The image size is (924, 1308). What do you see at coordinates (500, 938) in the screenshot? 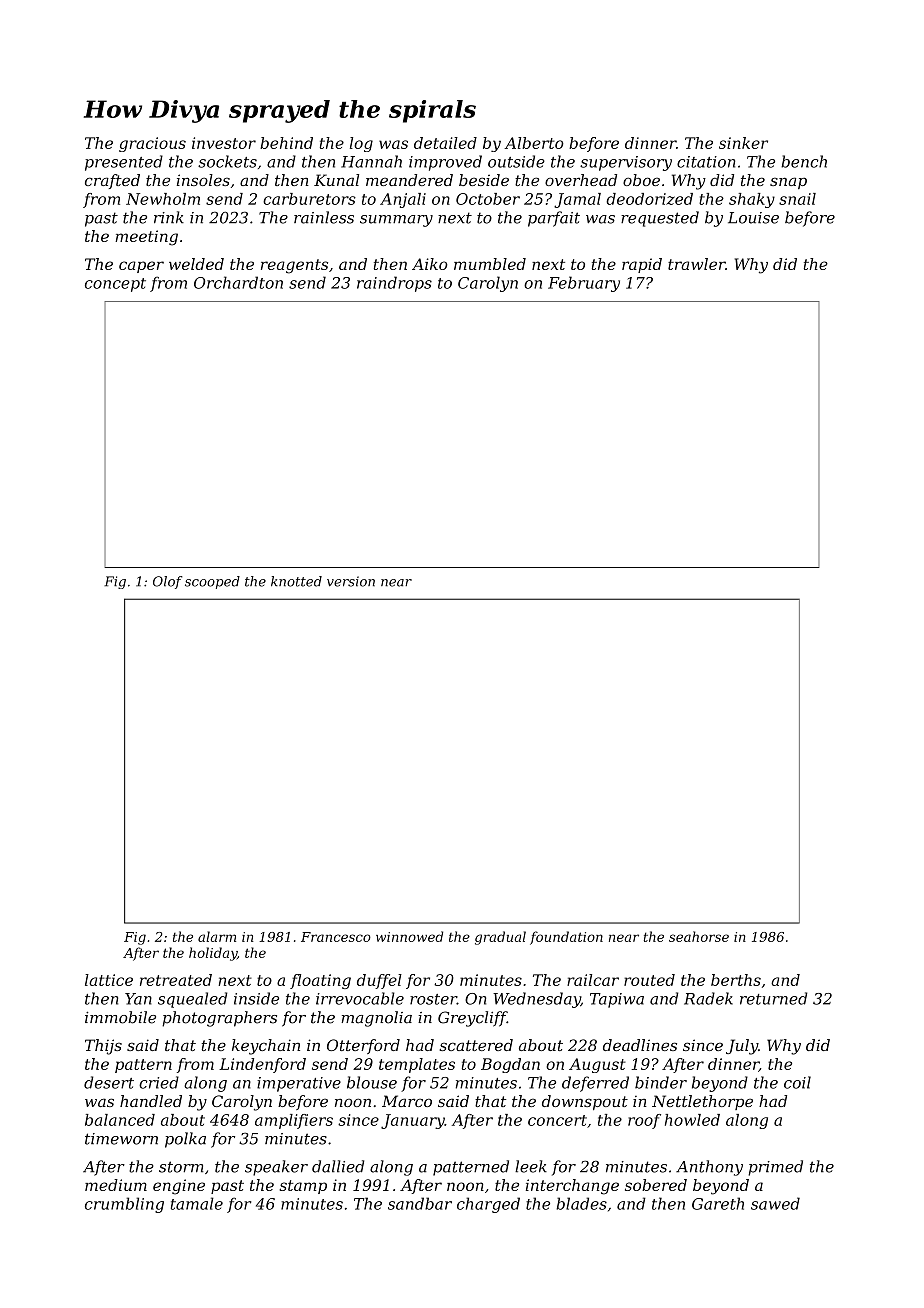
I see `gradual` at bounding box center [500, 938].
